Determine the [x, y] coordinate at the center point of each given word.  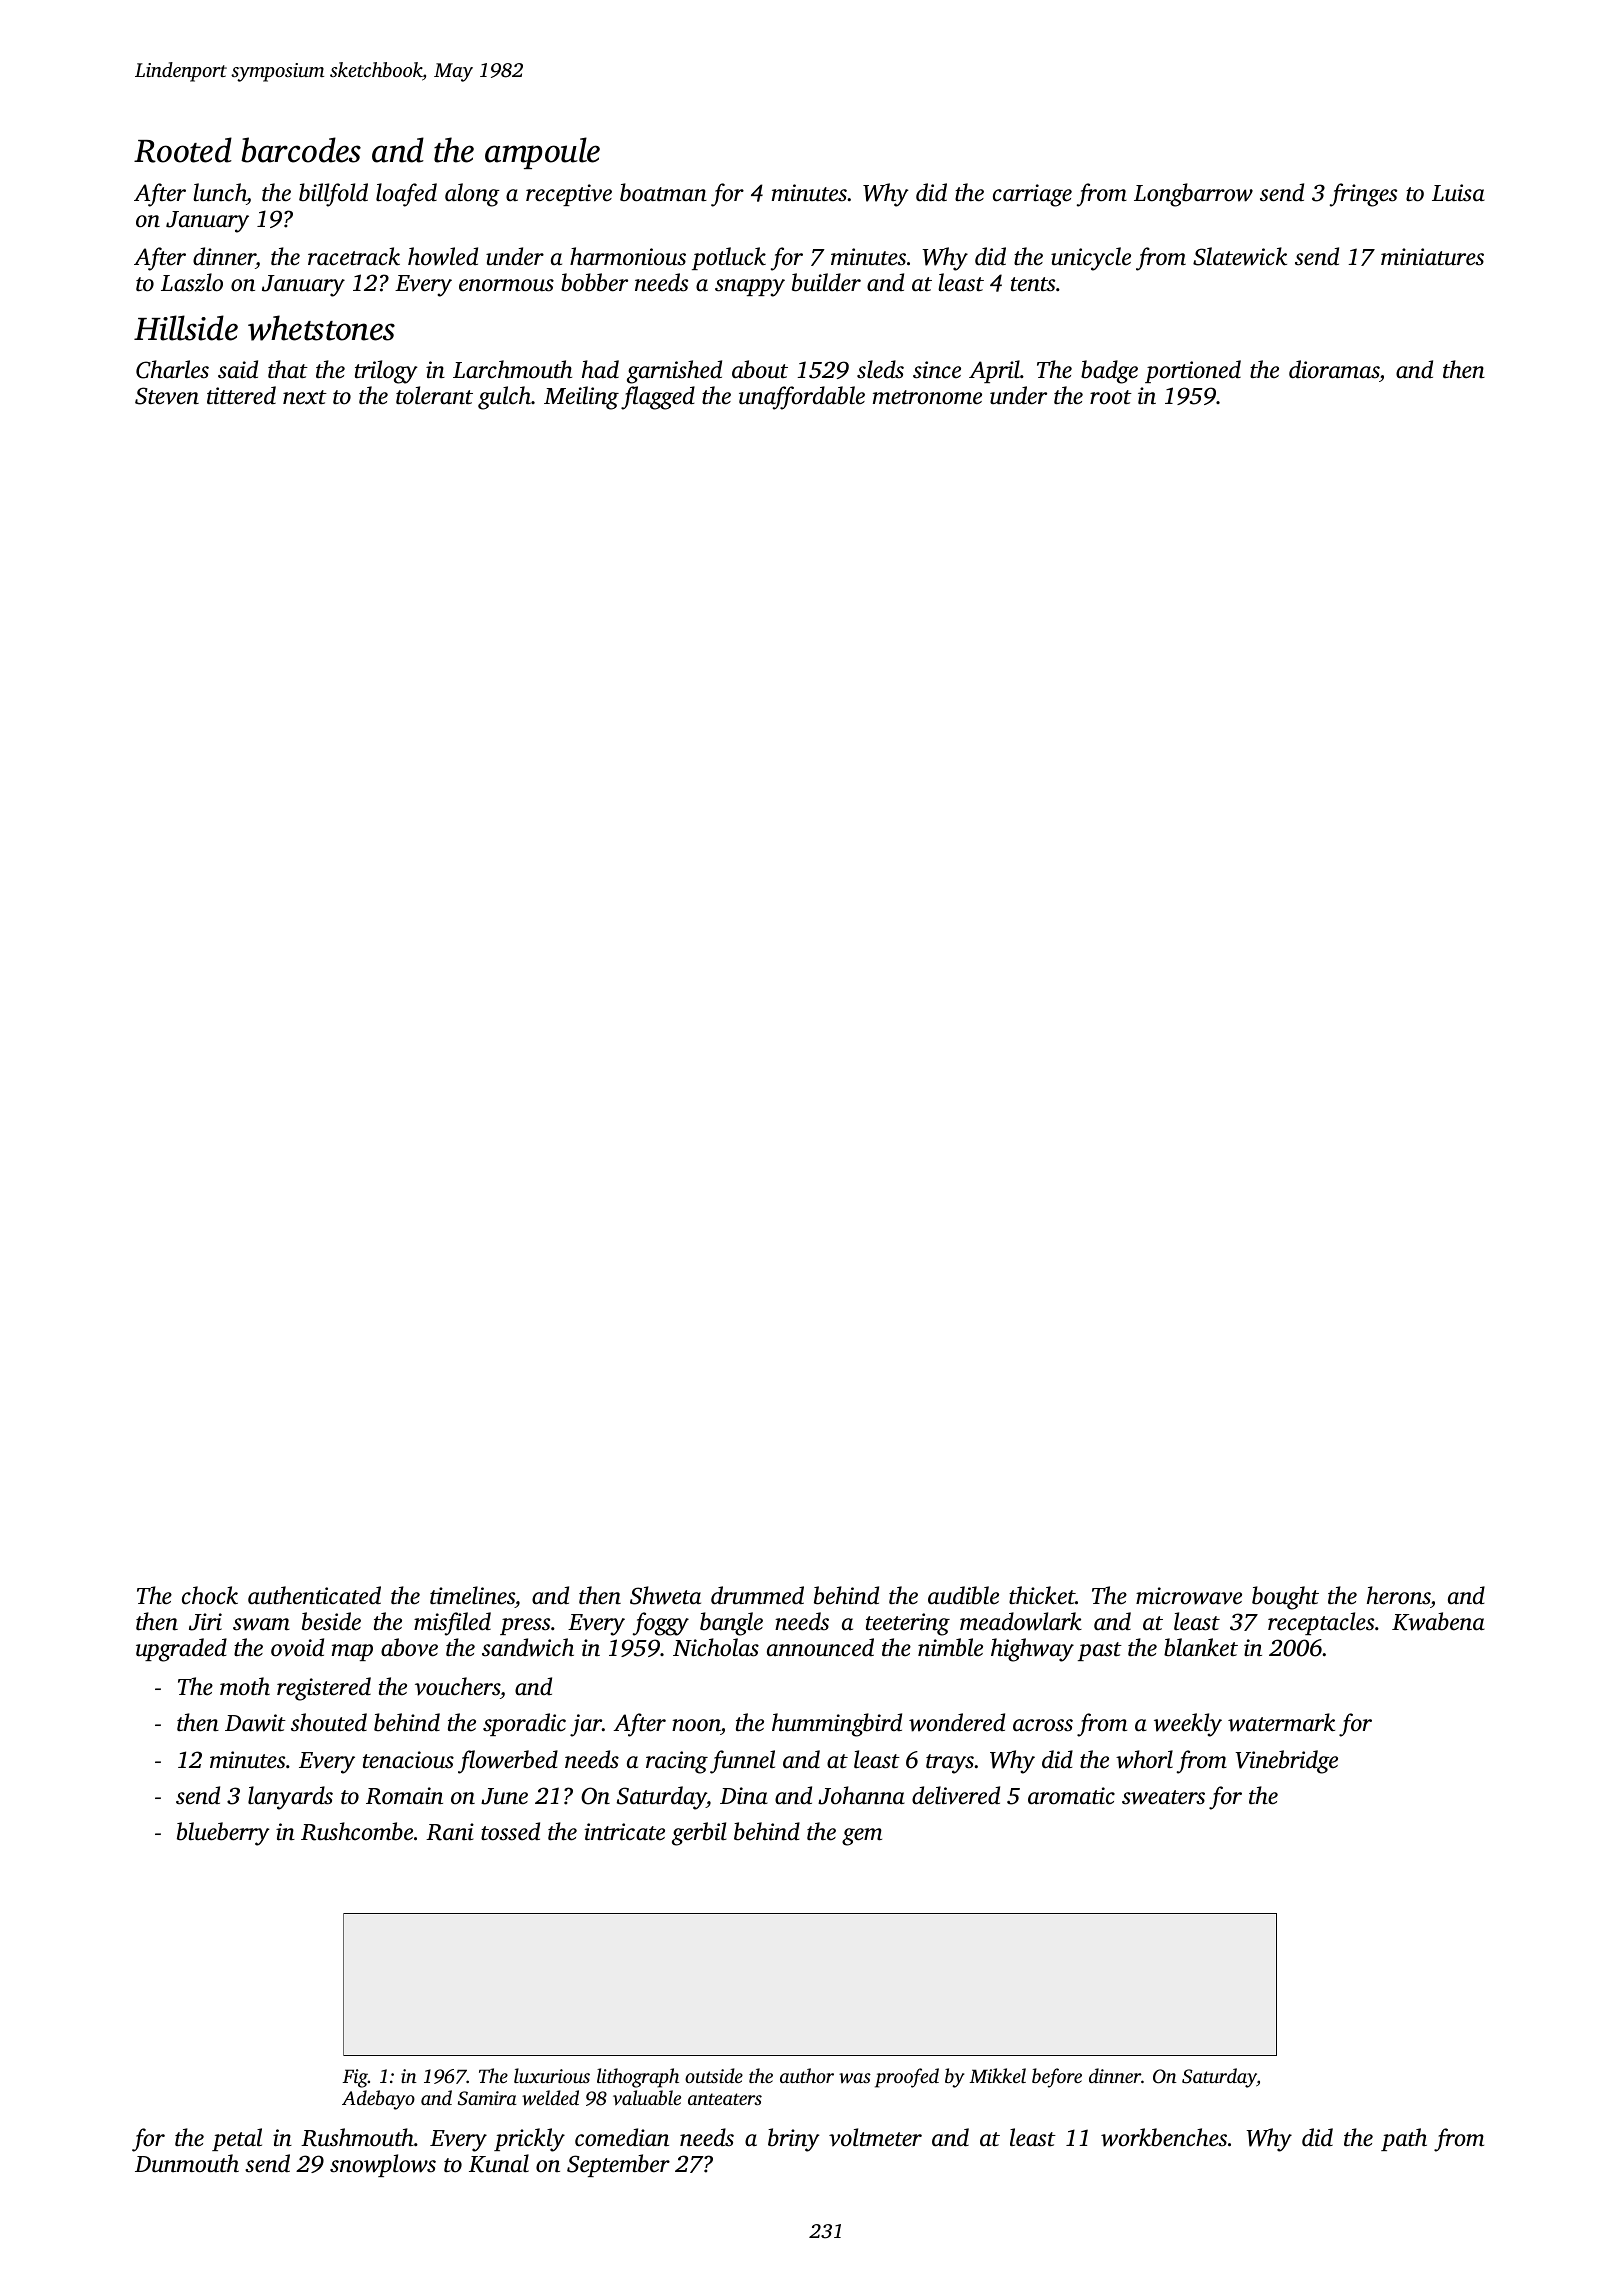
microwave [1189, 1596]
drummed [757, 1595]
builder [826, 282]
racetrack [354, 256]
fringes [1363, 195]
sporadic [524, 1724]
